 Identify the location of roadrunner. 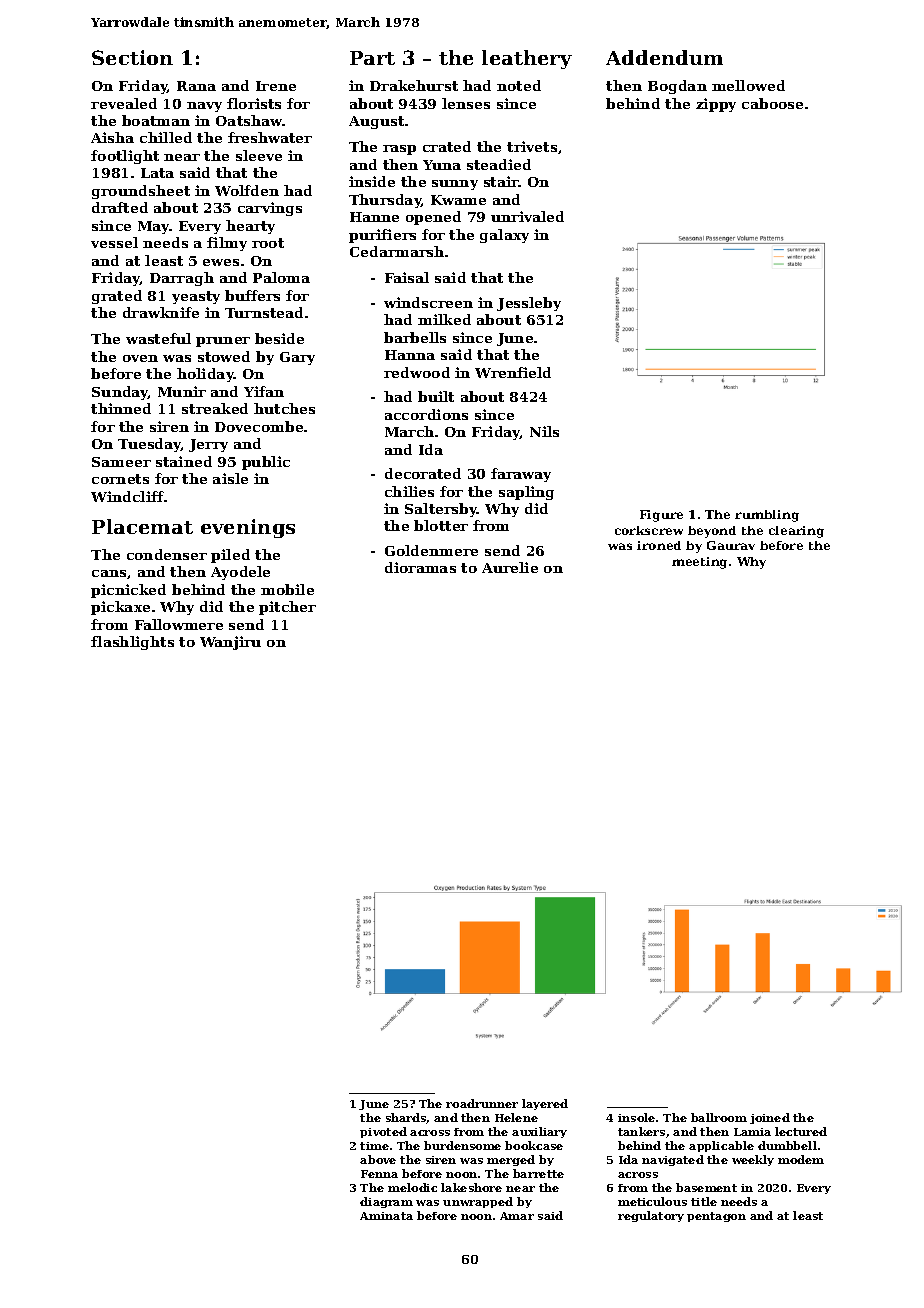
(482, 1103).
